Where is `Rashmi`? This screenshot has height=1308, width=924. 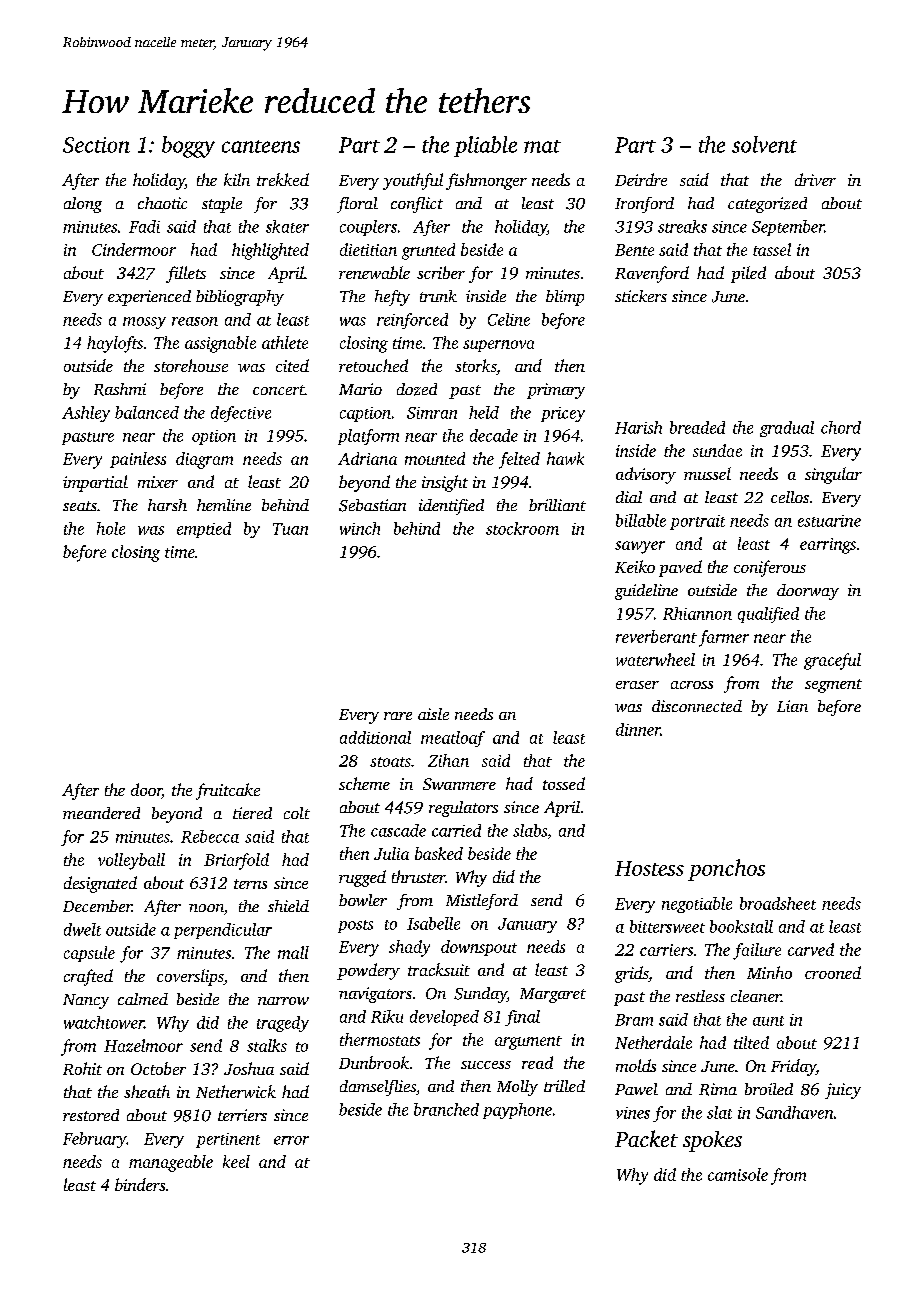 Rashmi is located at coordinates (120, 389).
